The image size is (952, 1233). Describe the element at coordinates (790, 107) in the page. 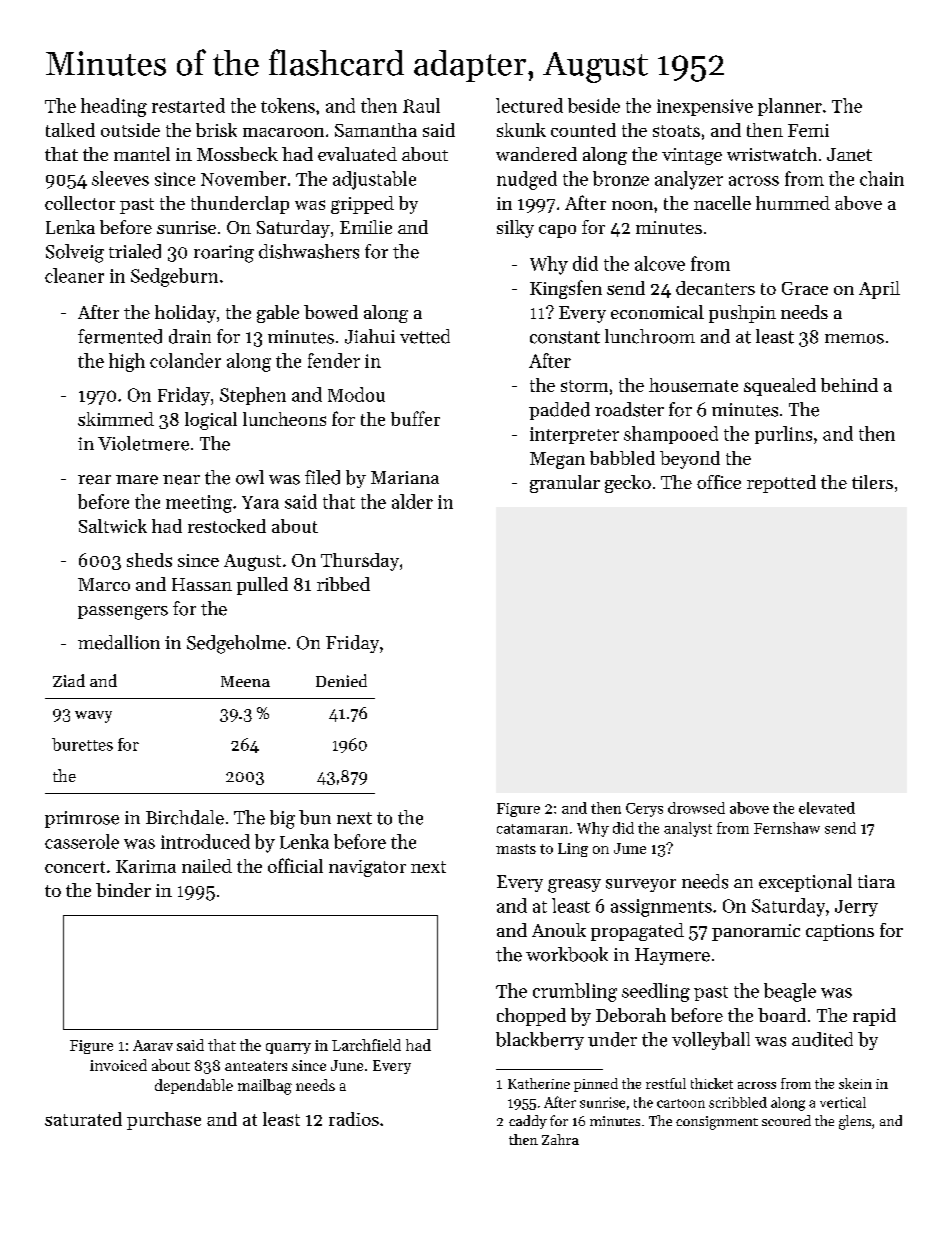

I see `planner` at that location.
